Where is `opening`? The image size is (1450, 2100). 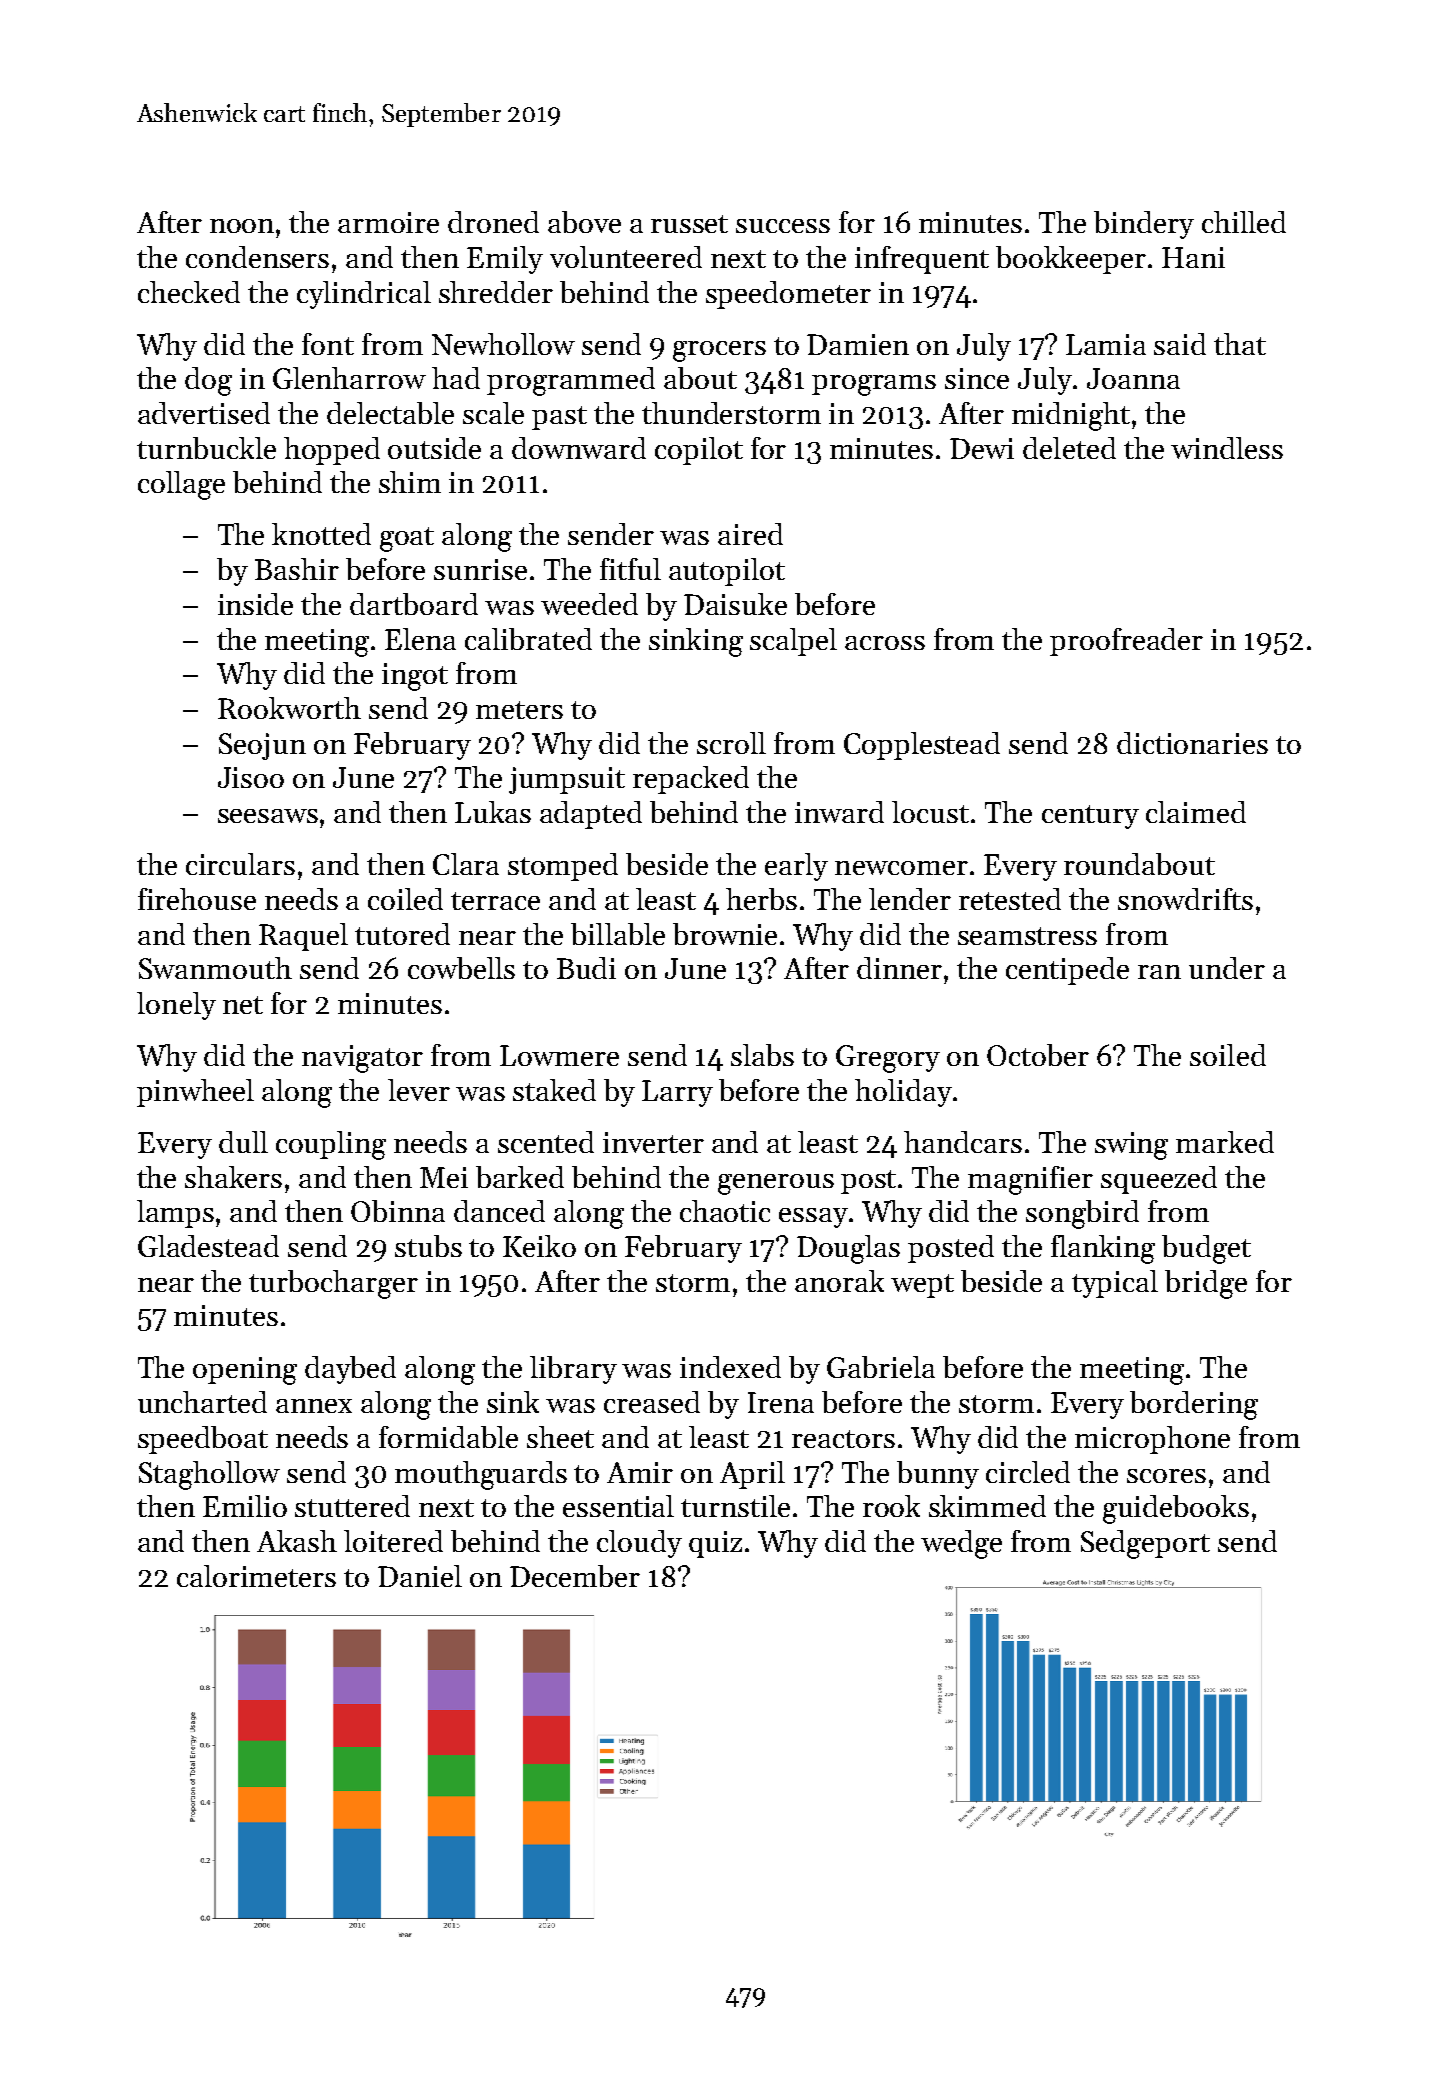 opening is located at coordinates (245, 1371).
